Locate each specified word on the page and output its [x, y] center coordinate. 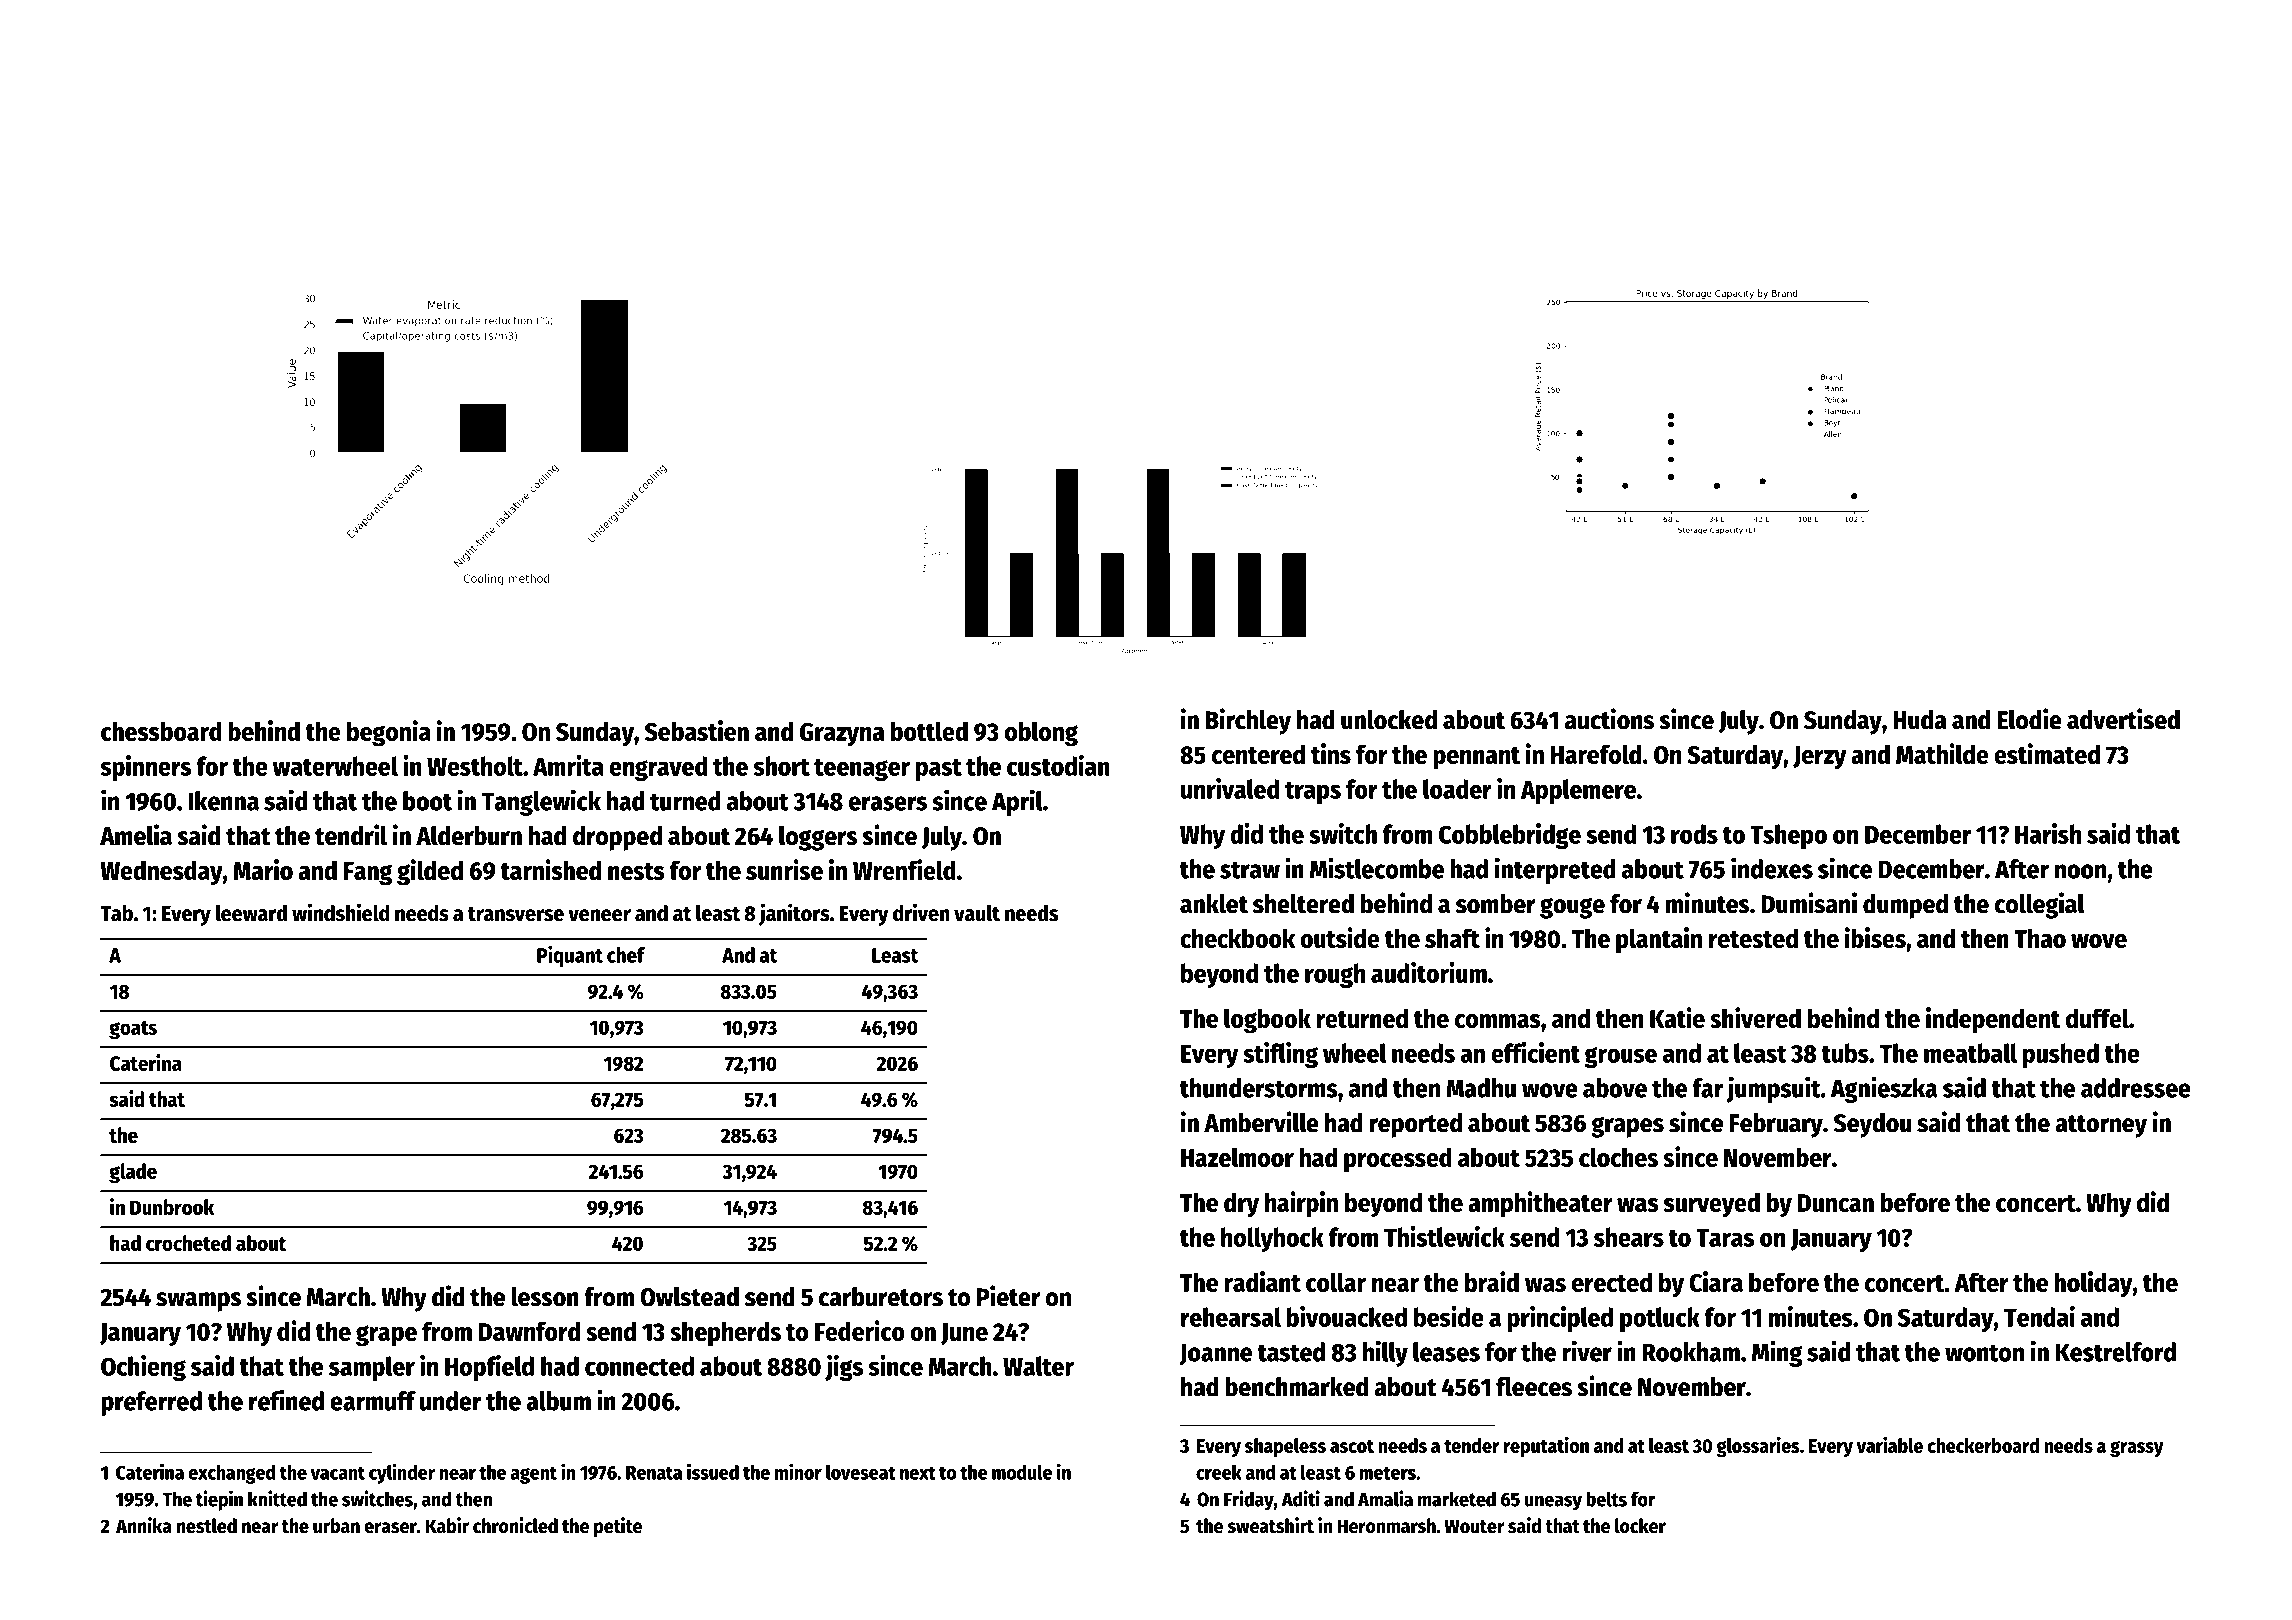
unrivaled [1230, 788]
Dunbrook [172, 1207]
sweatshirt [1270, 1525]
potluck [1660, 1319]
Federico [860, 1330]
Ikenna [223, 801]
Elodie [2029, 719]
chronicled [515, 1525]
